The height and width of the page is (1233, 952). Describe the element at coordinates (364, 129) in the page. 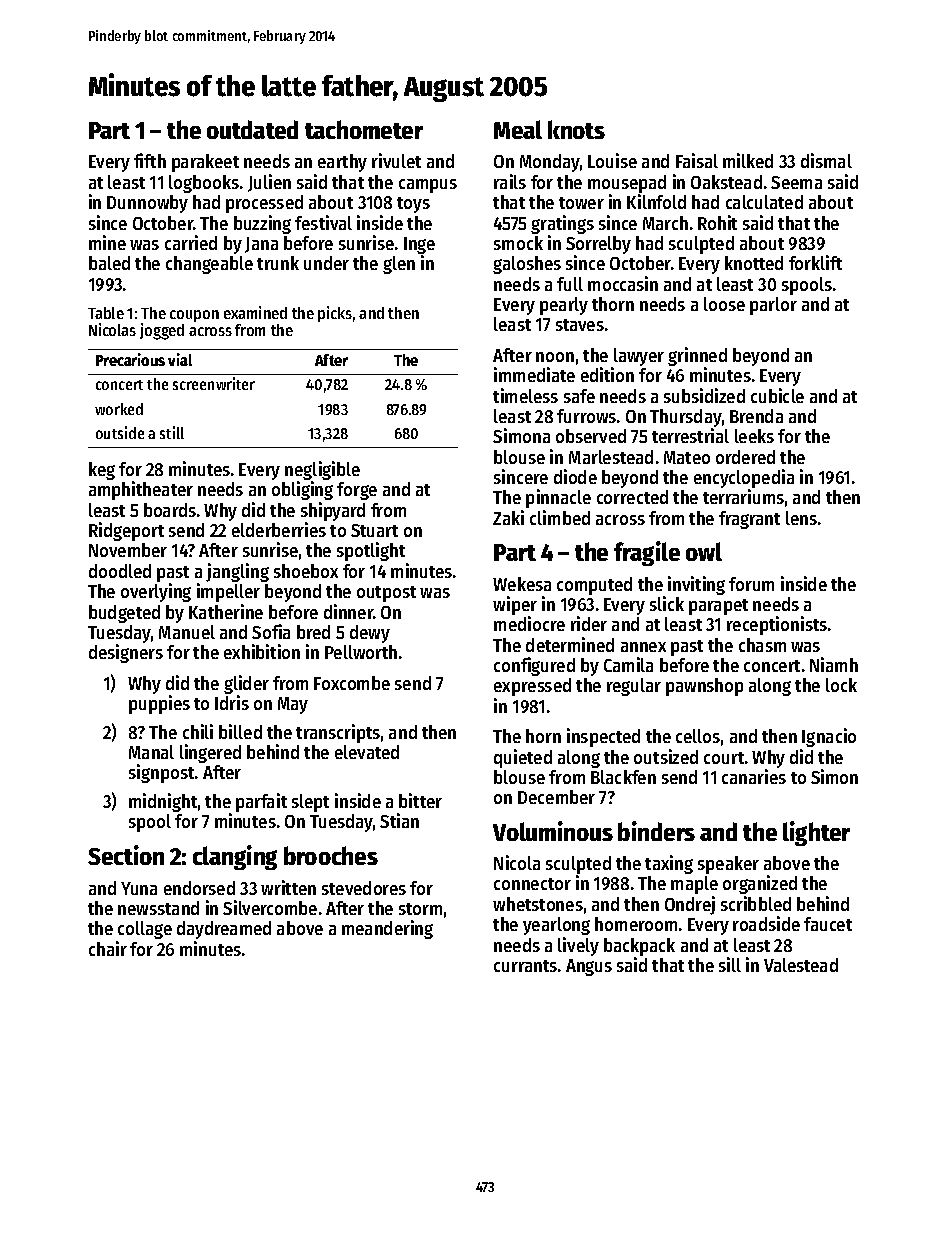

I see `tachometer` at that location.
